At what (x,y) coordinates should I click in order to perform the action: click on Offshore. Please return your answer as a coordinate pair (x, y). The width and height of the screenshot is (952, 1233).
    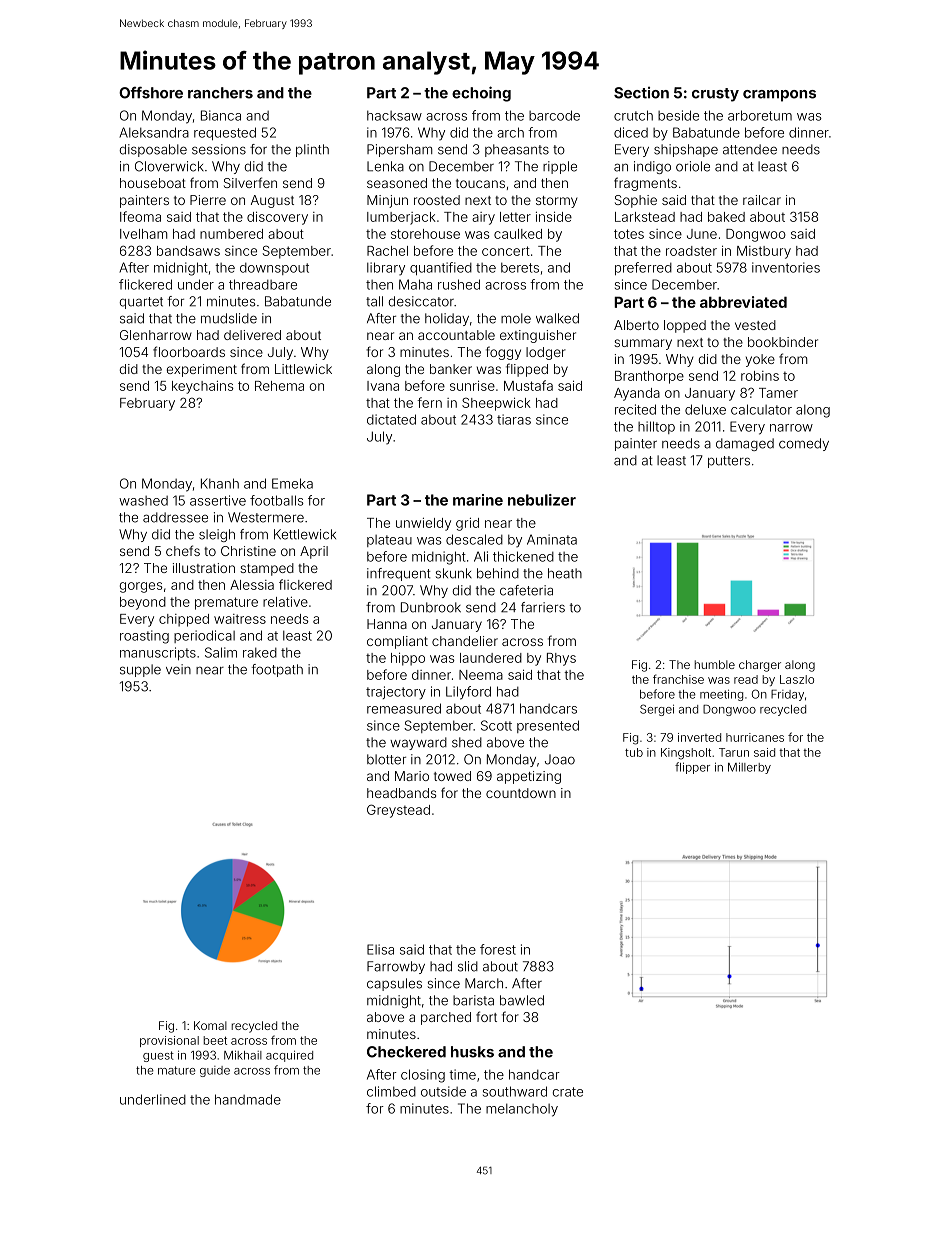
    Looking at the image, I should click on (151, 92).
